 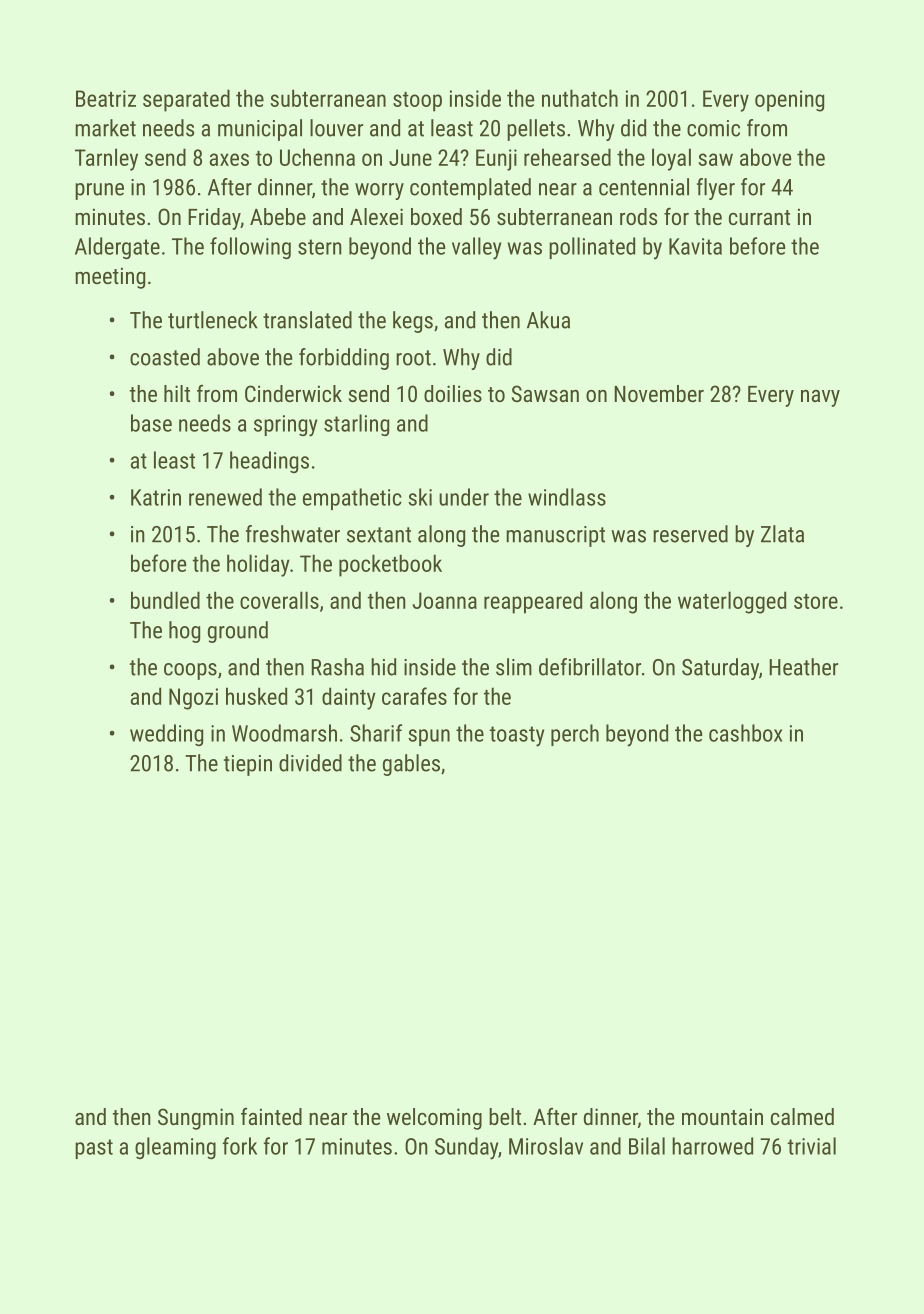 I want to click on Tarnley, so click(x=106, y=159).
